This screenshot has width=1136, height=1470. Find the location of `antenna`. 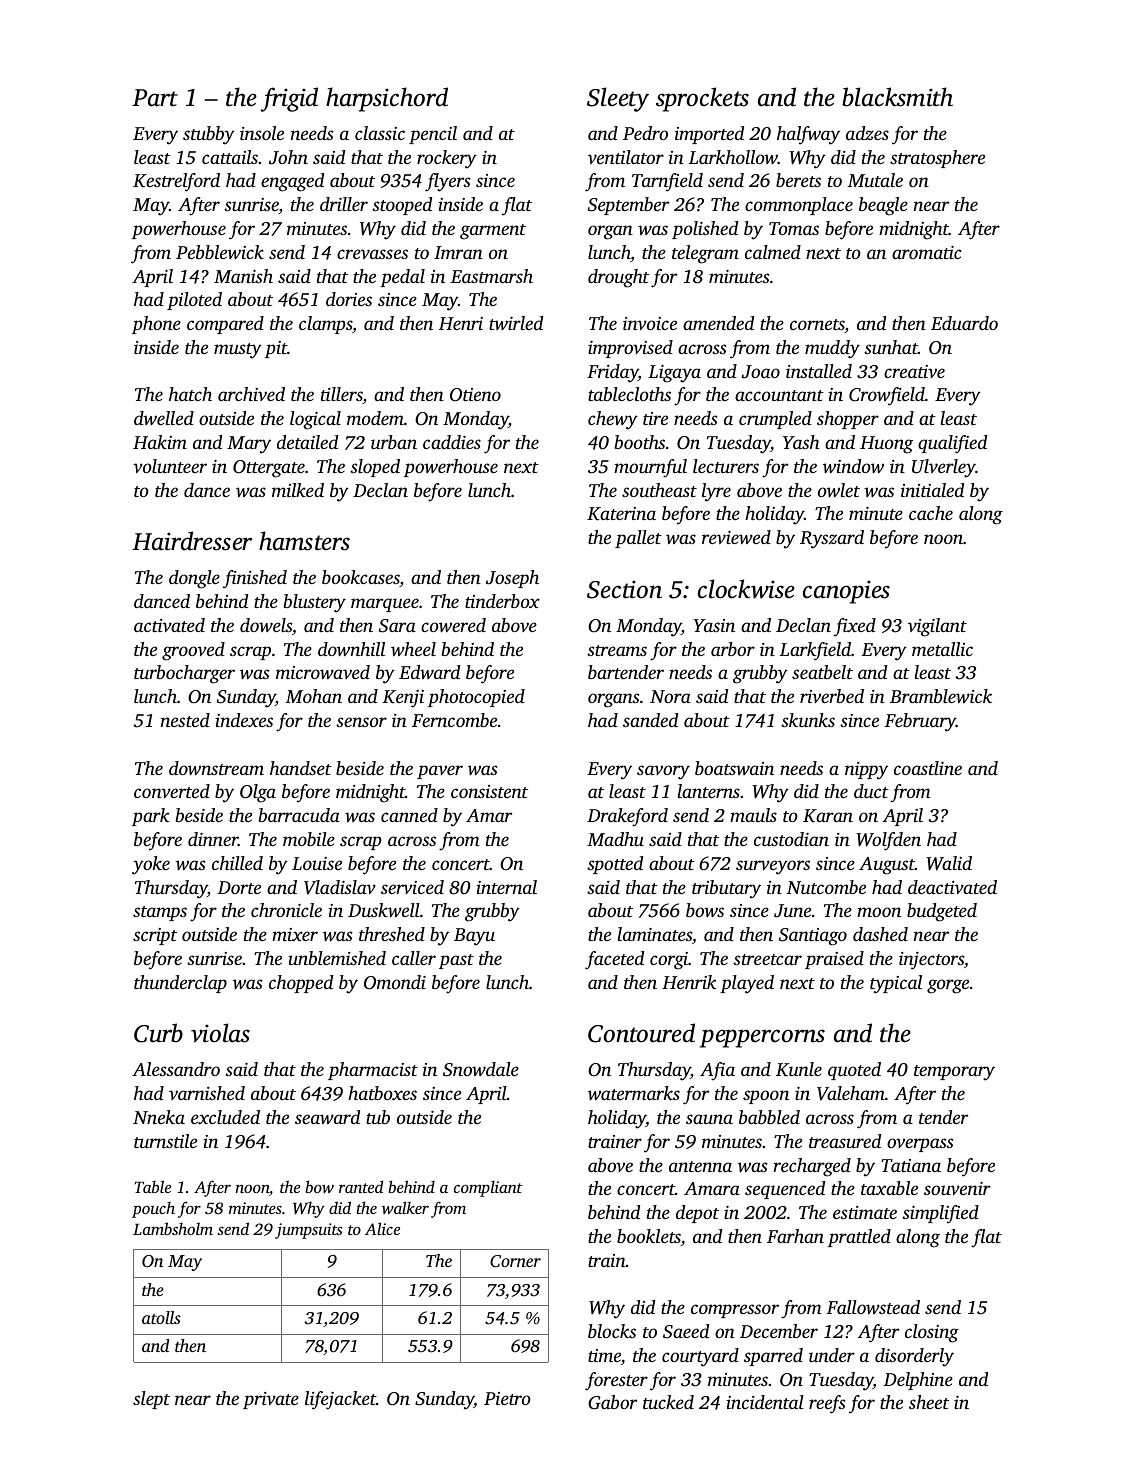

antenna is located at coordinates (700, 1166).
